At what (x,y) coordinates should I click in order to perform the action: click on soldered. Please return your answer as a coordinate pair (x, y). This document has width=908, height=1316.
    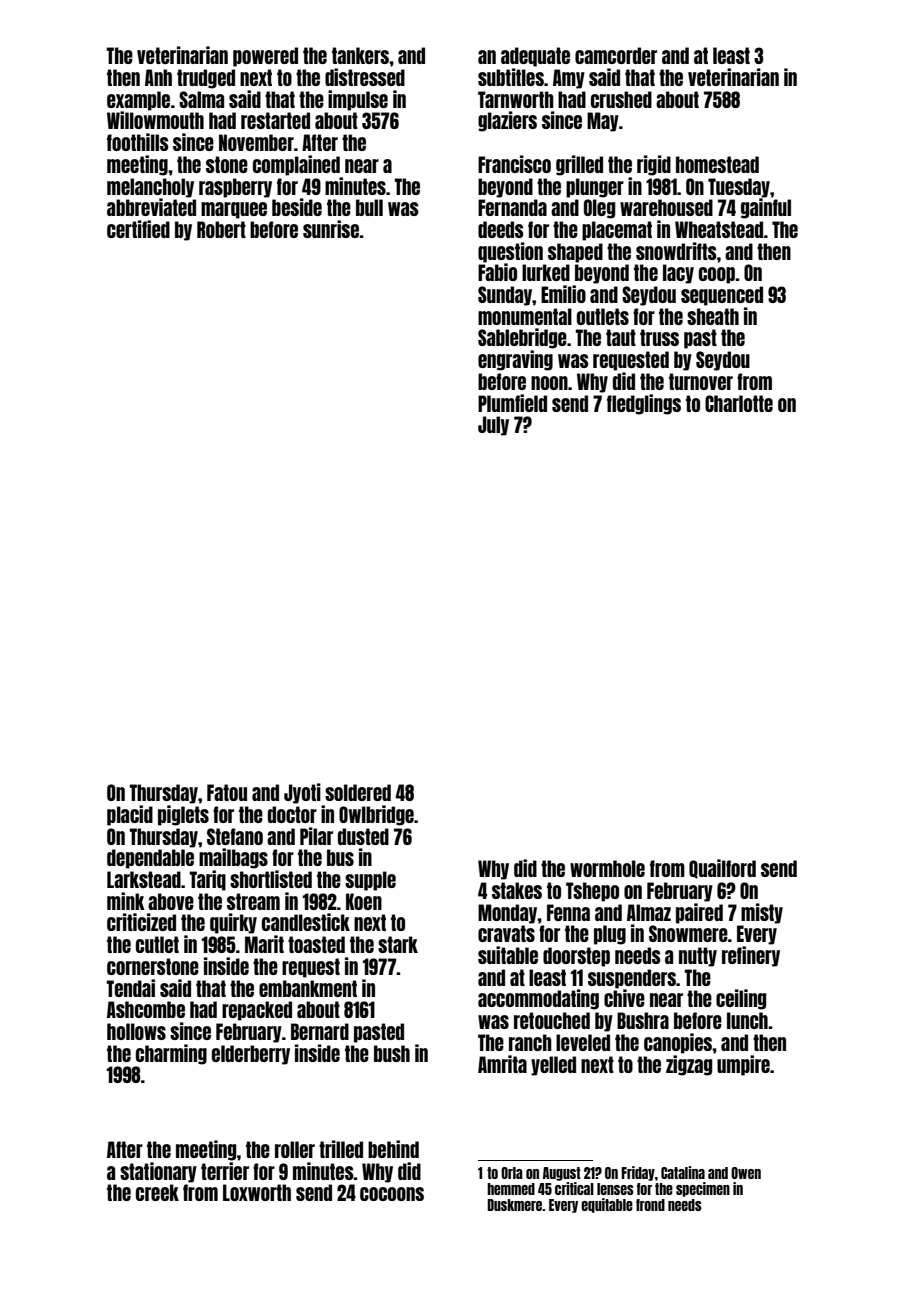
    Looking at the image, I should click on (358, 792).
